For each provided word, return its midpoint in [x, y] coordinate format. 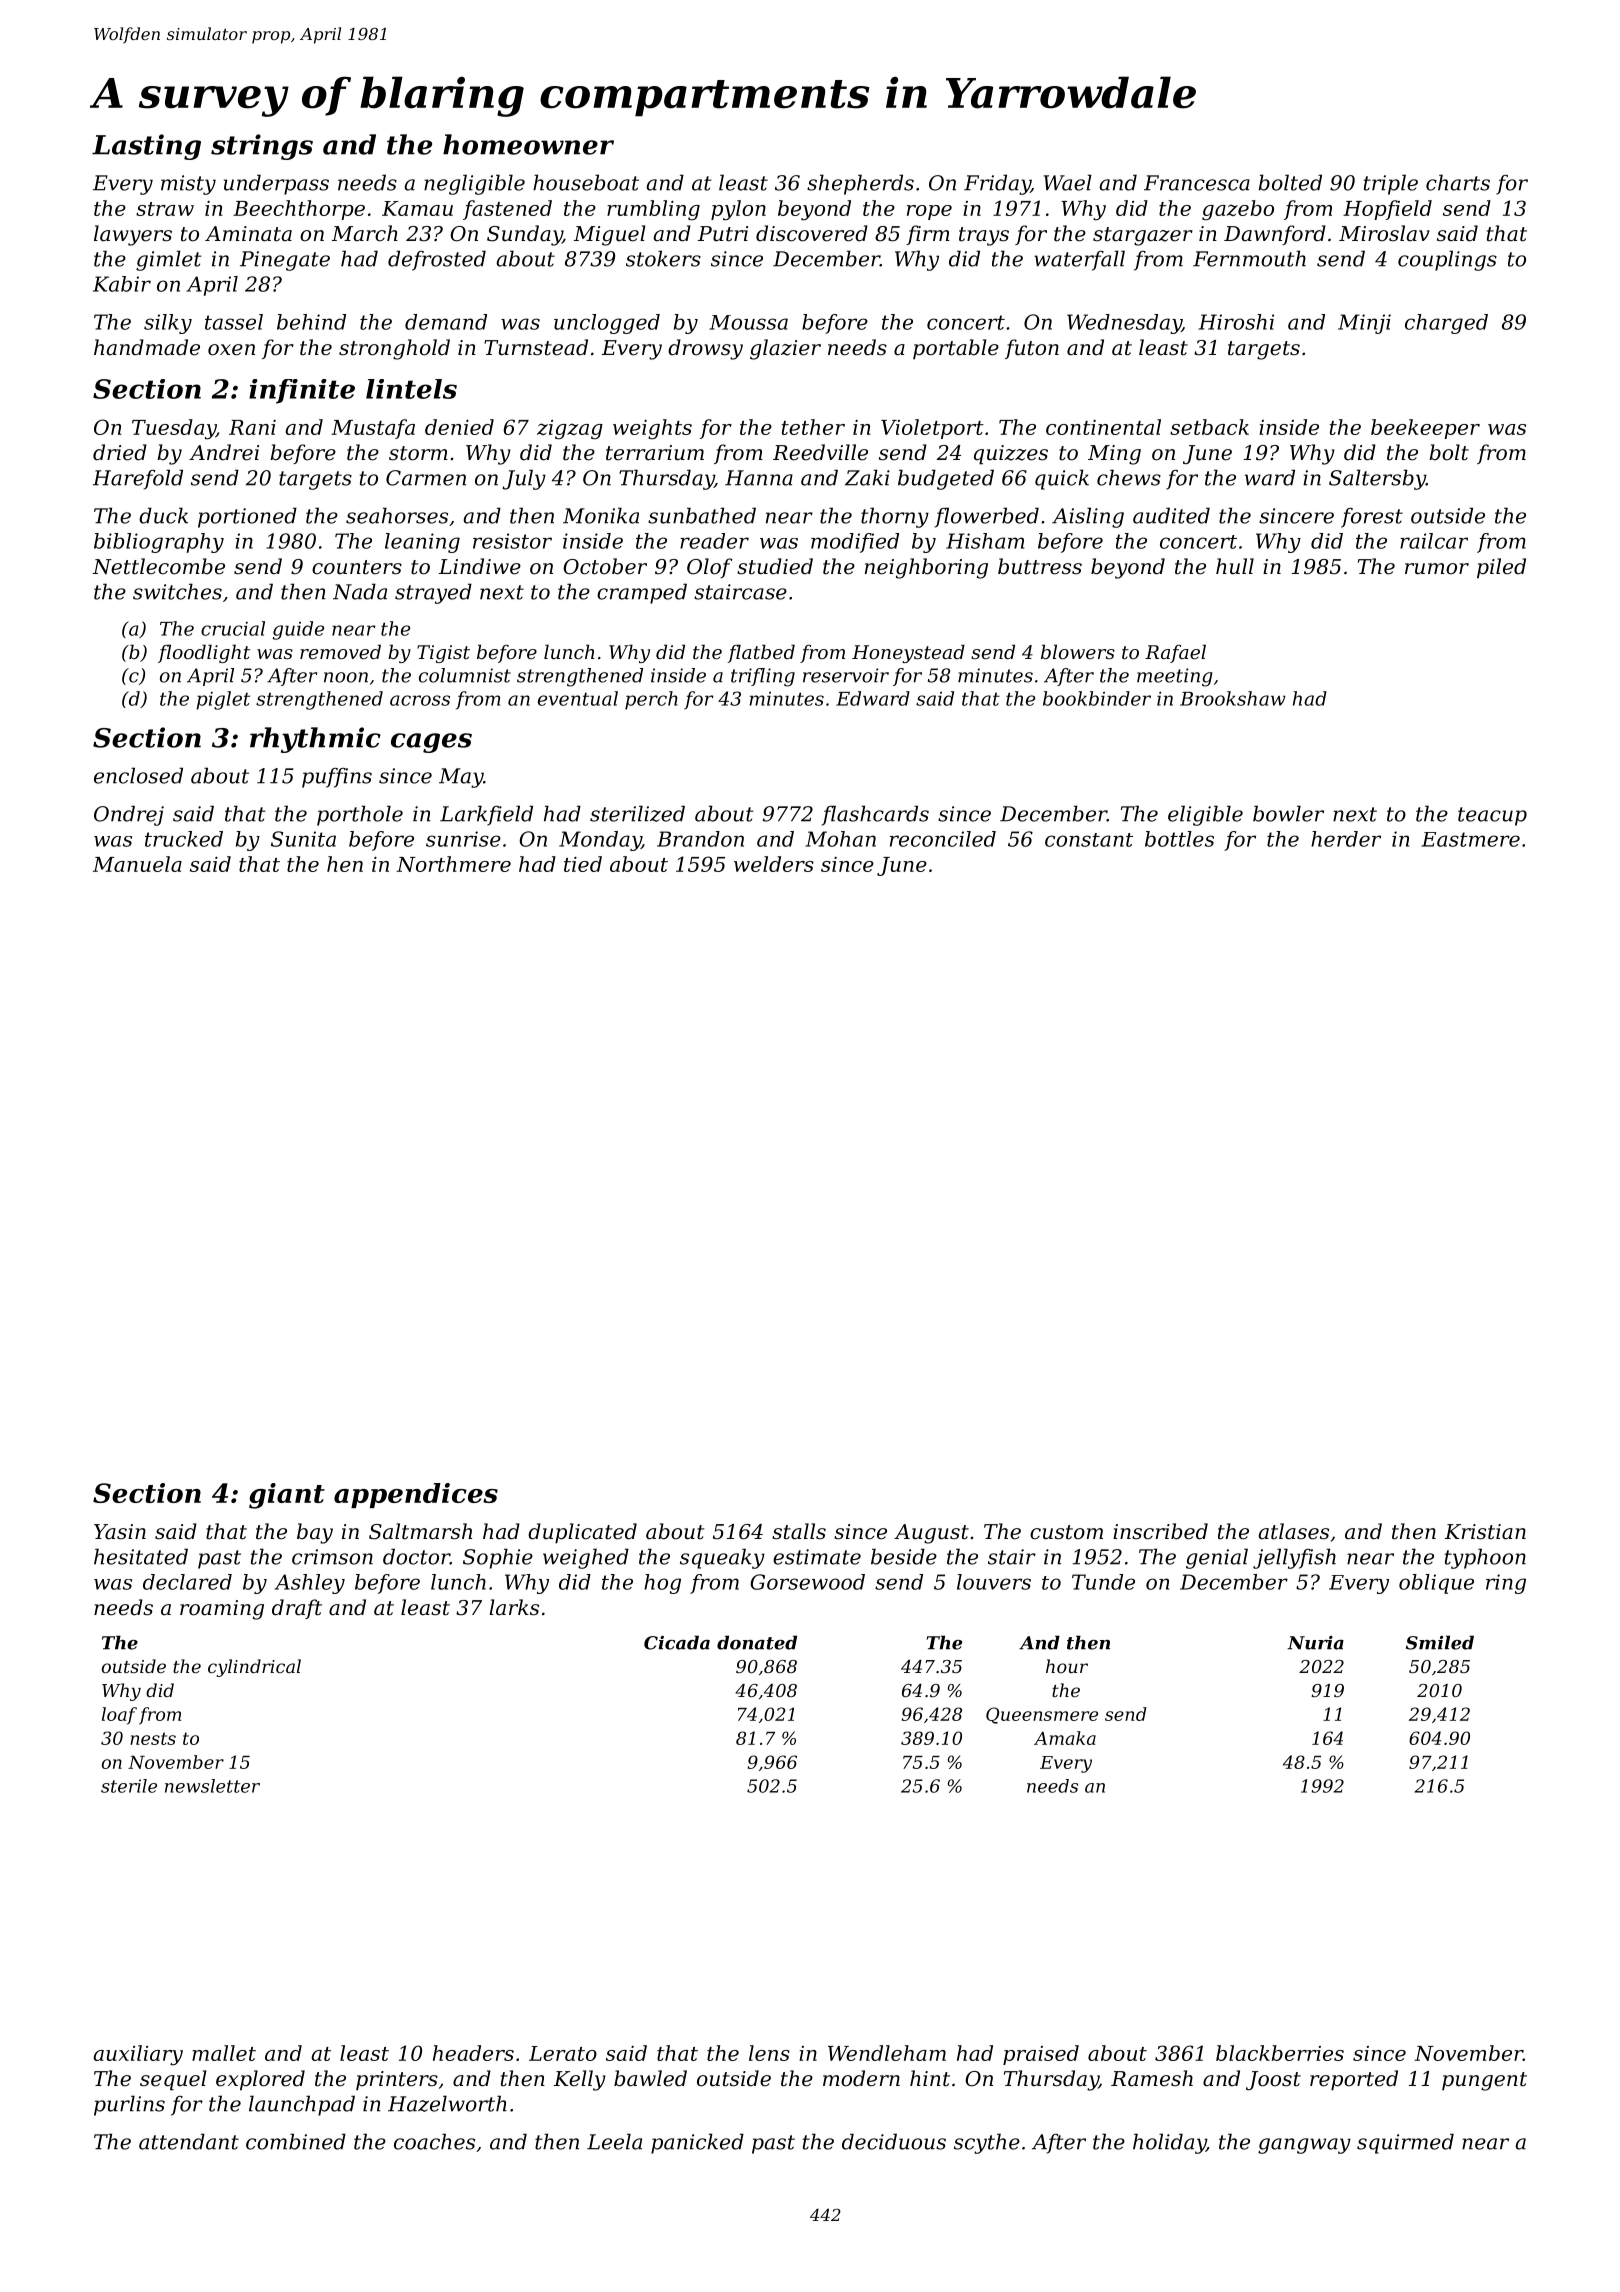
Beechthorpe [299, 210]
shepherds [860, 184]
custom [1066, 1532]
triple [1391, 184]
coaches [434, 2141]
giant [287, 1496]
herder [1346, 839]
